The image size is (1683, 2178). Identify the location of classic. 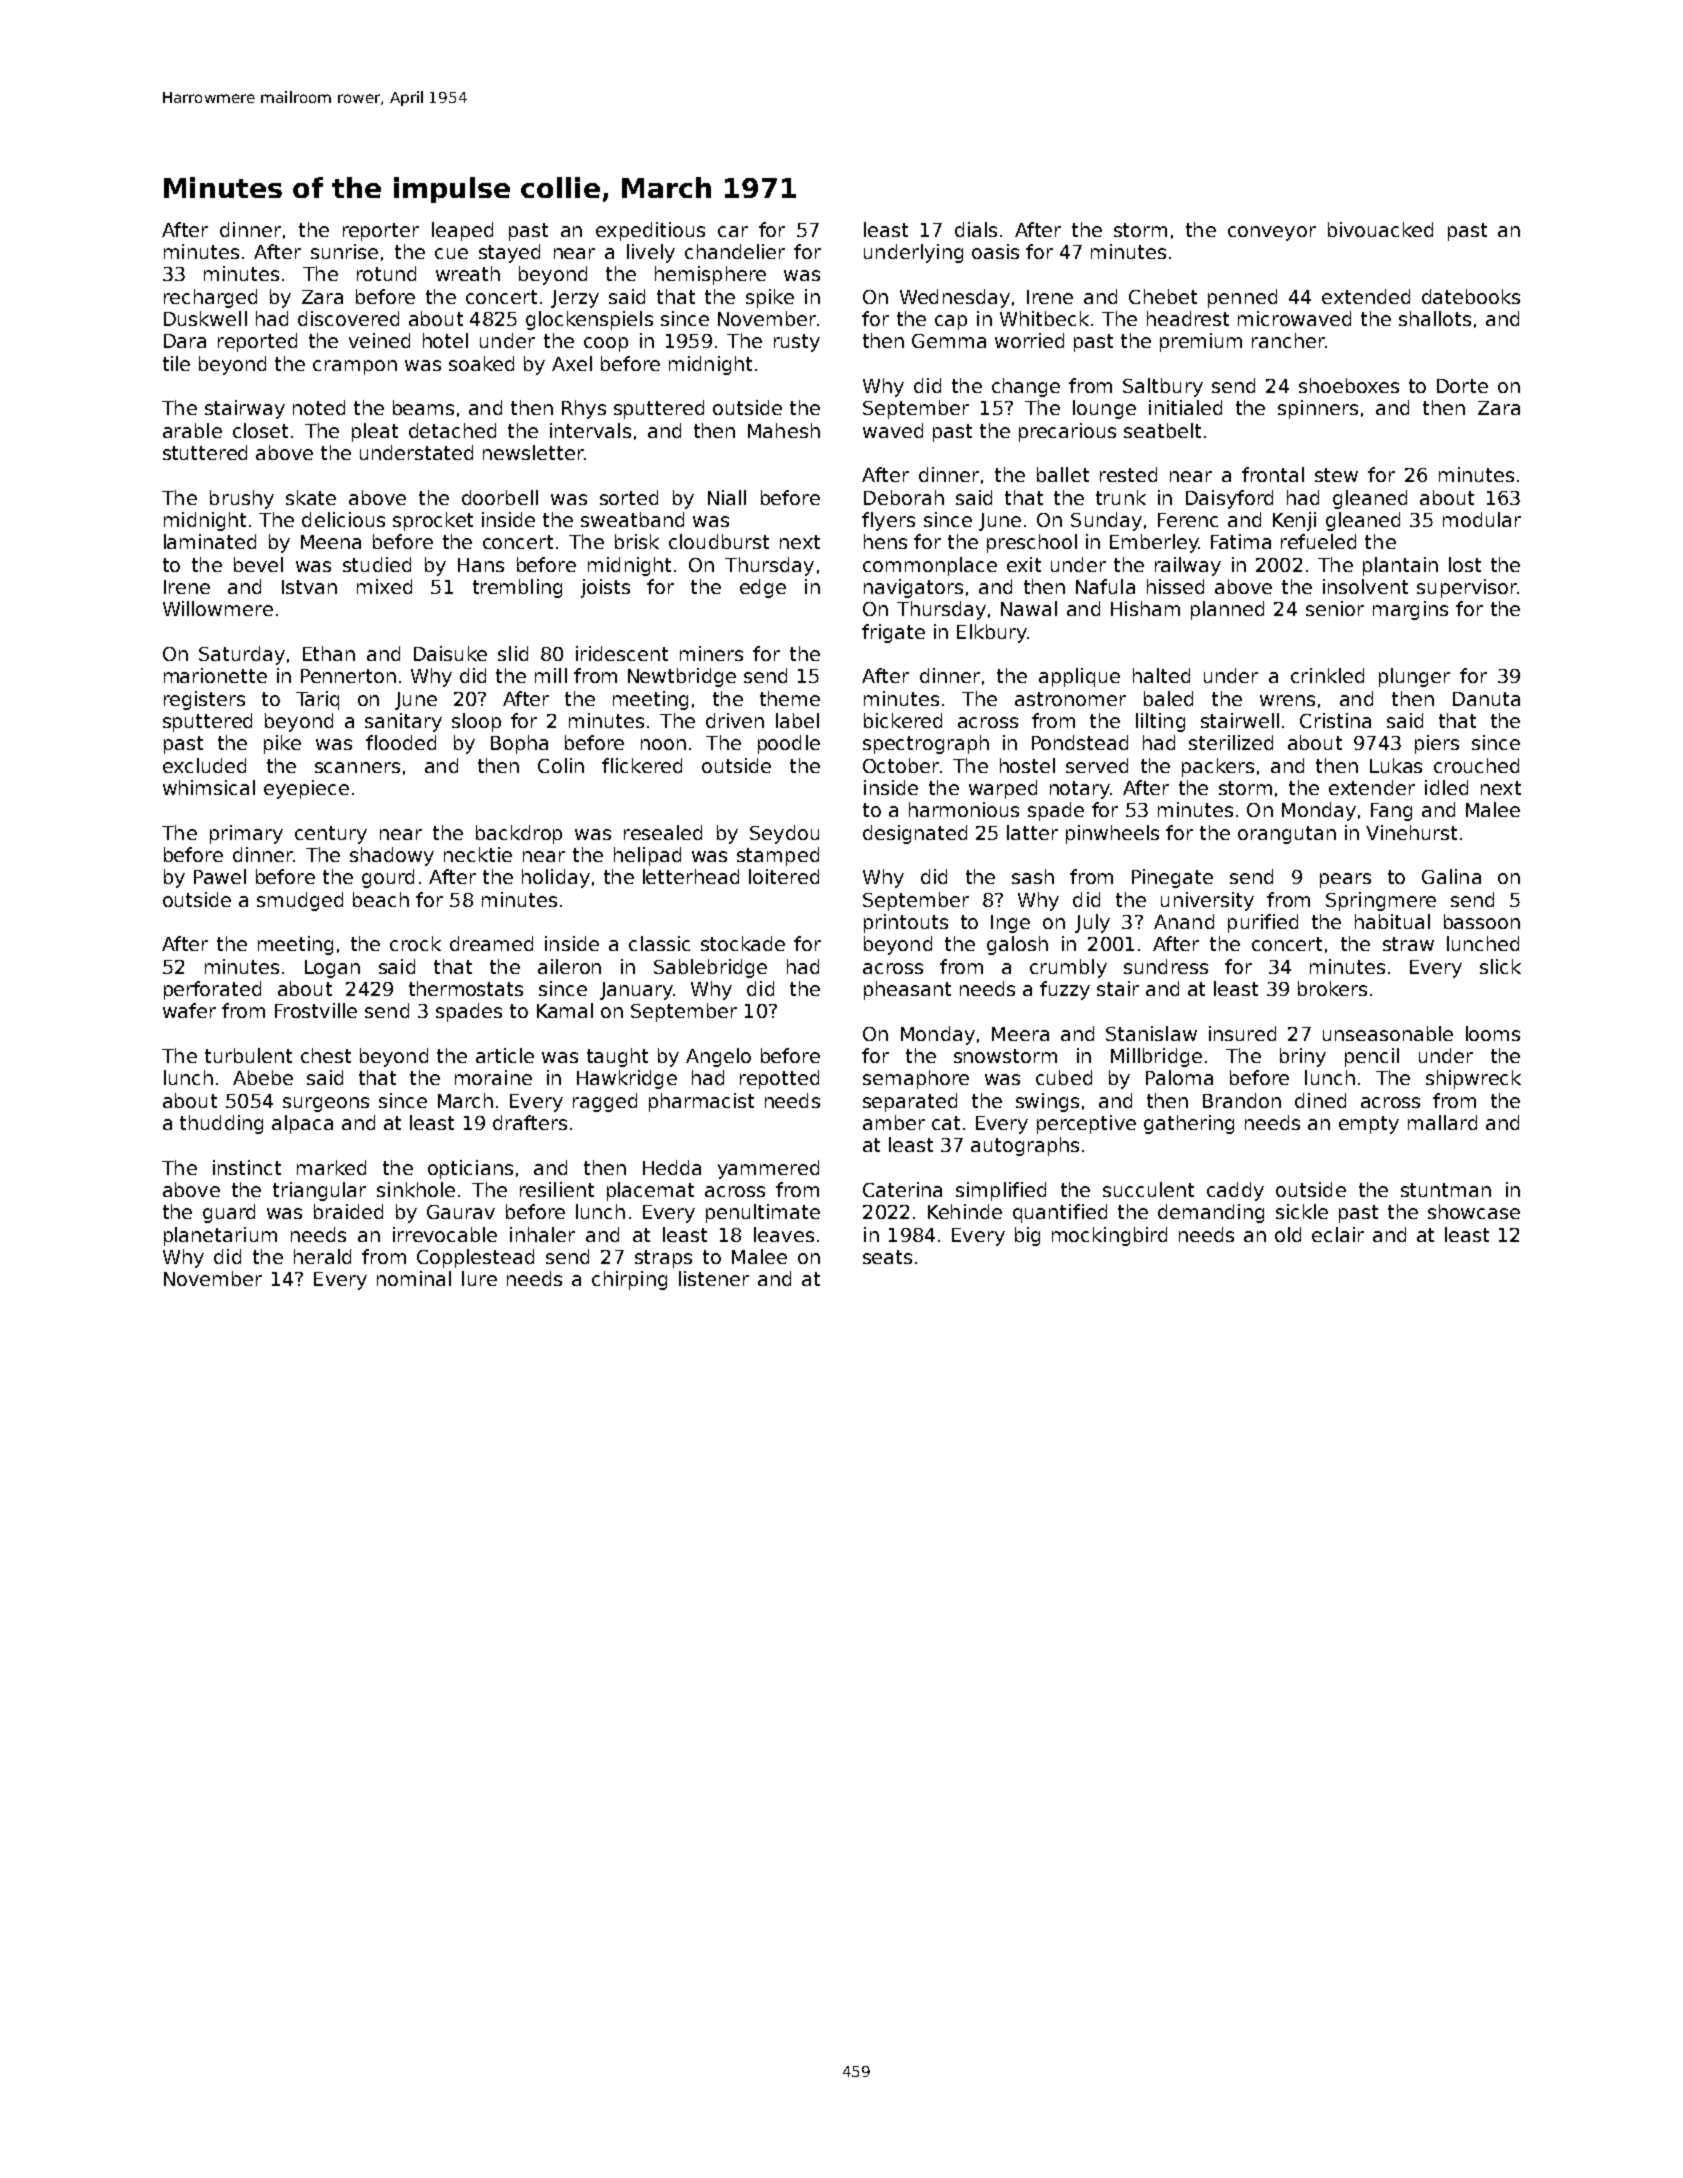
(659, 943).
